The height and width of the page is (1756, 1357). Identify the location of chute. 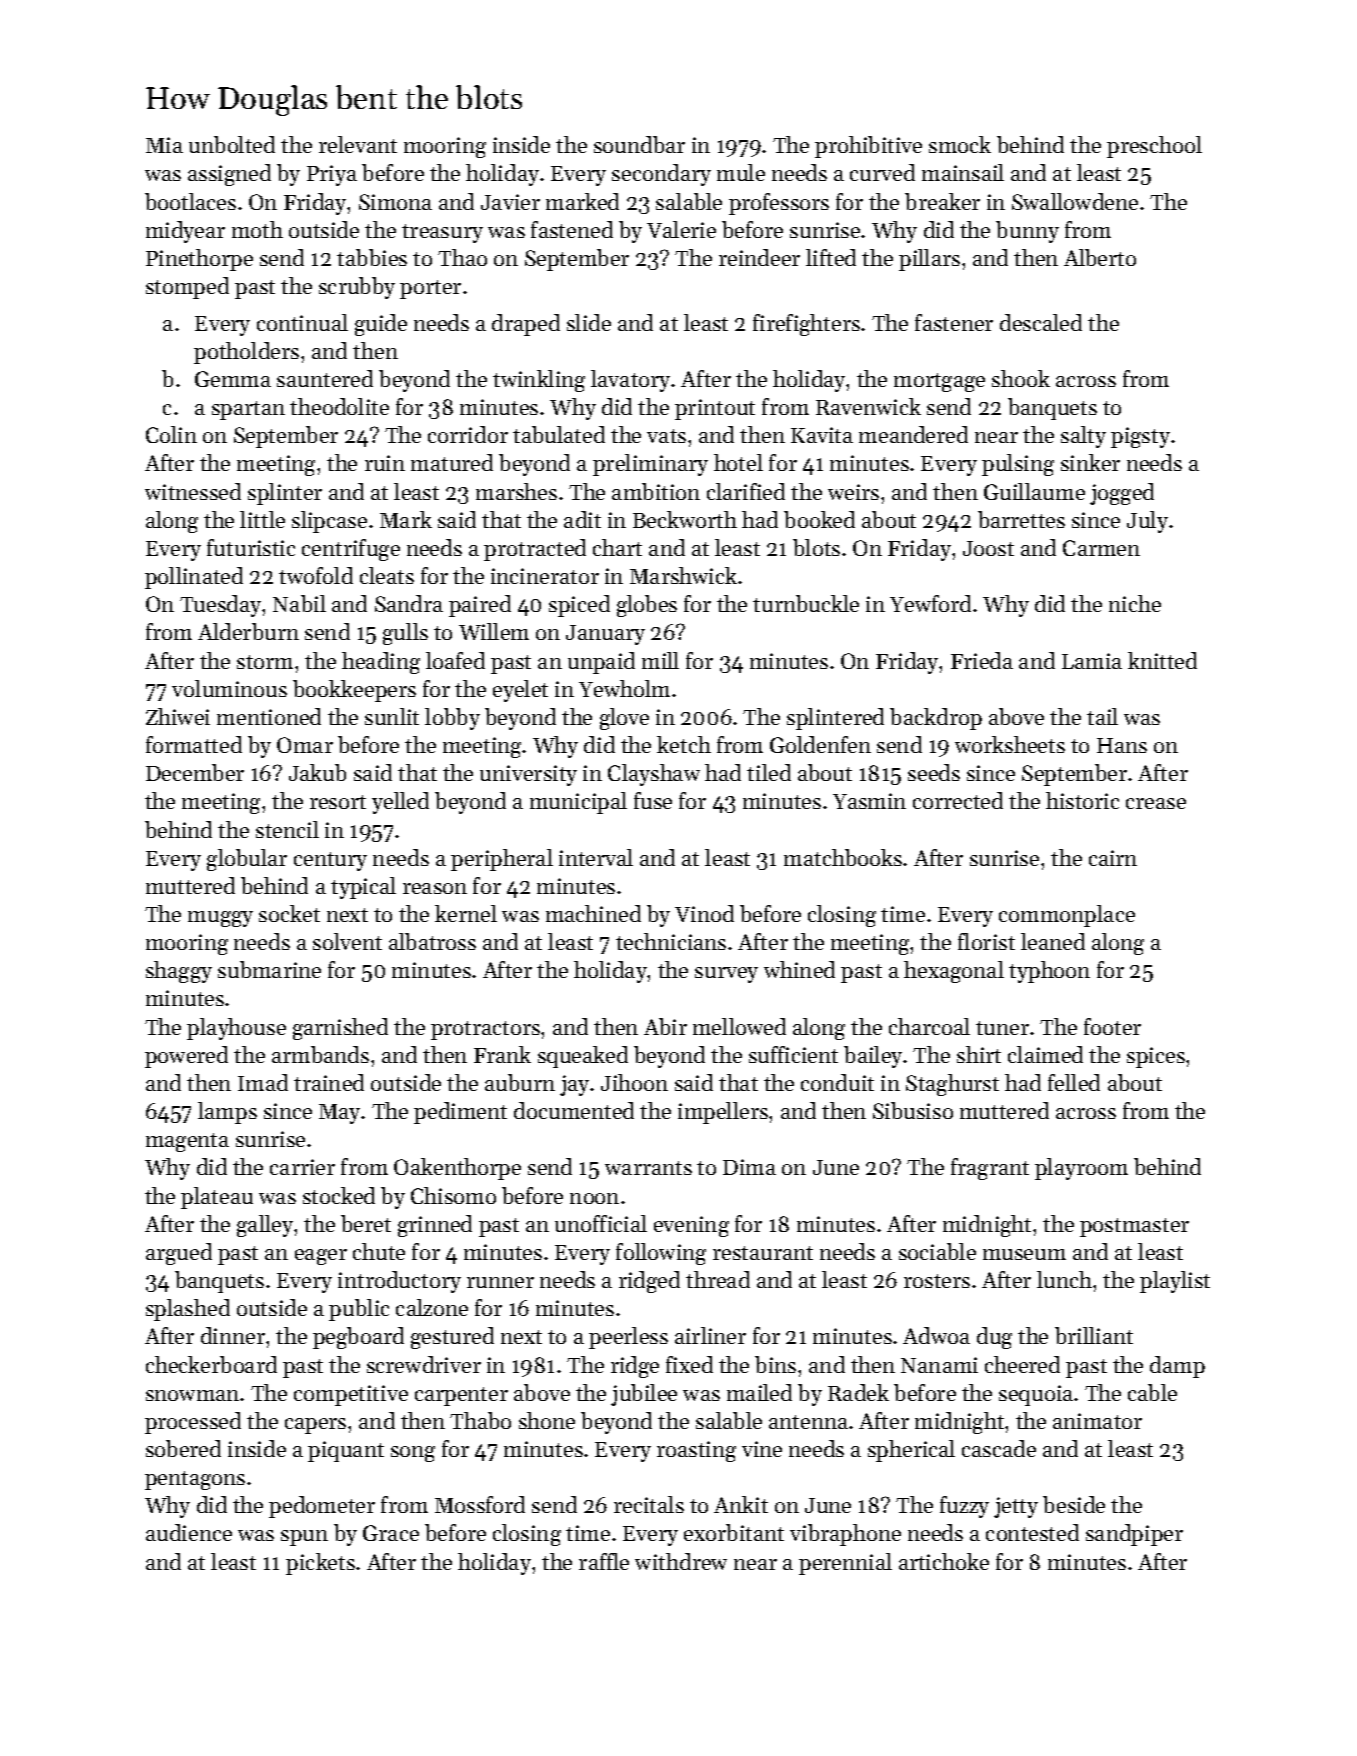
(379, 1251).
